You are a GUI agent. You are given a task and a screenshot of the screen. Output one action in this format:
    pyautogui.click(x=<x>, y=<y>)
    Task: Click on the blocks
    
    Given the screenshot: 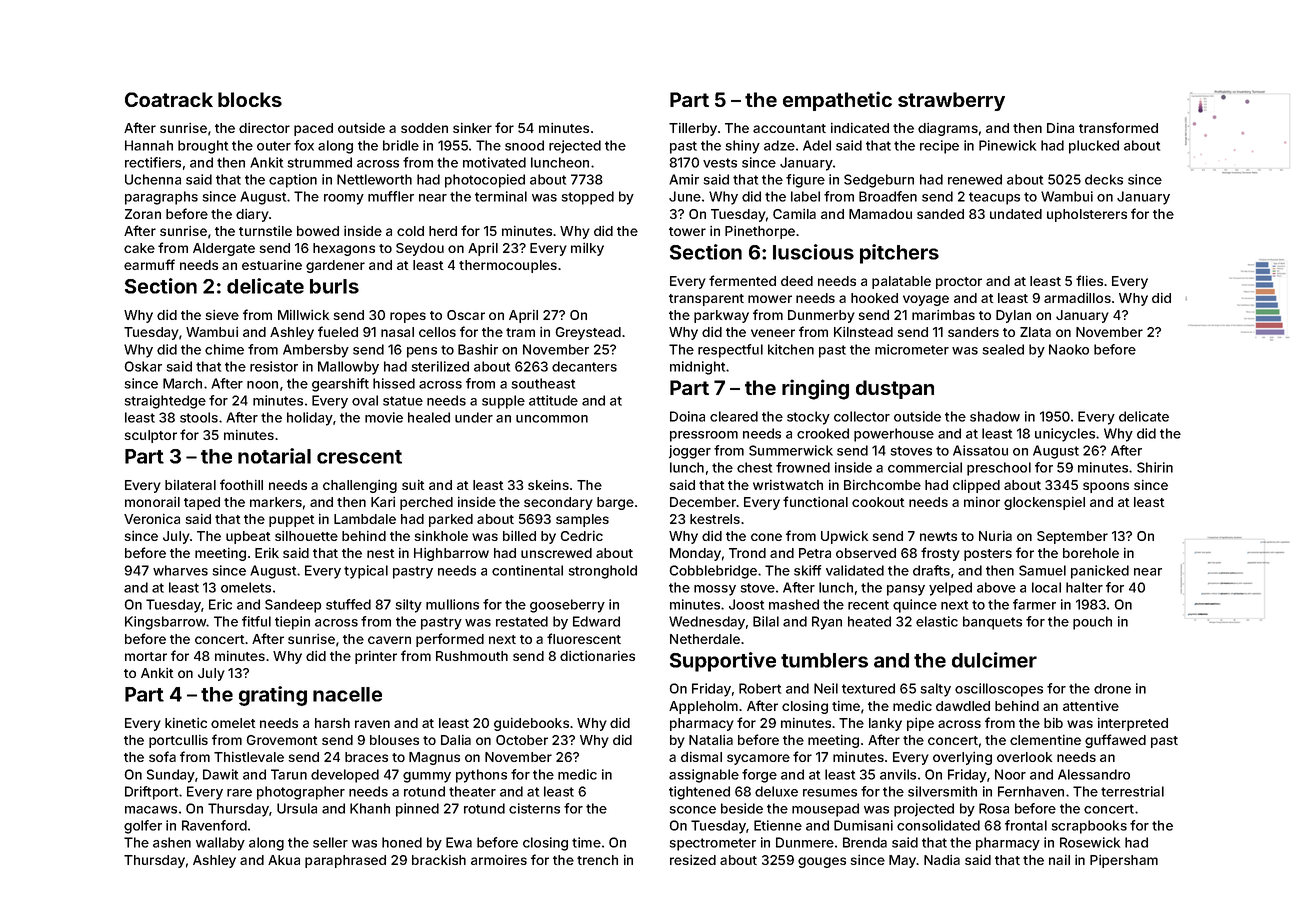 What is the action you would take?
    pyautogui.click(x=250, y=99)
